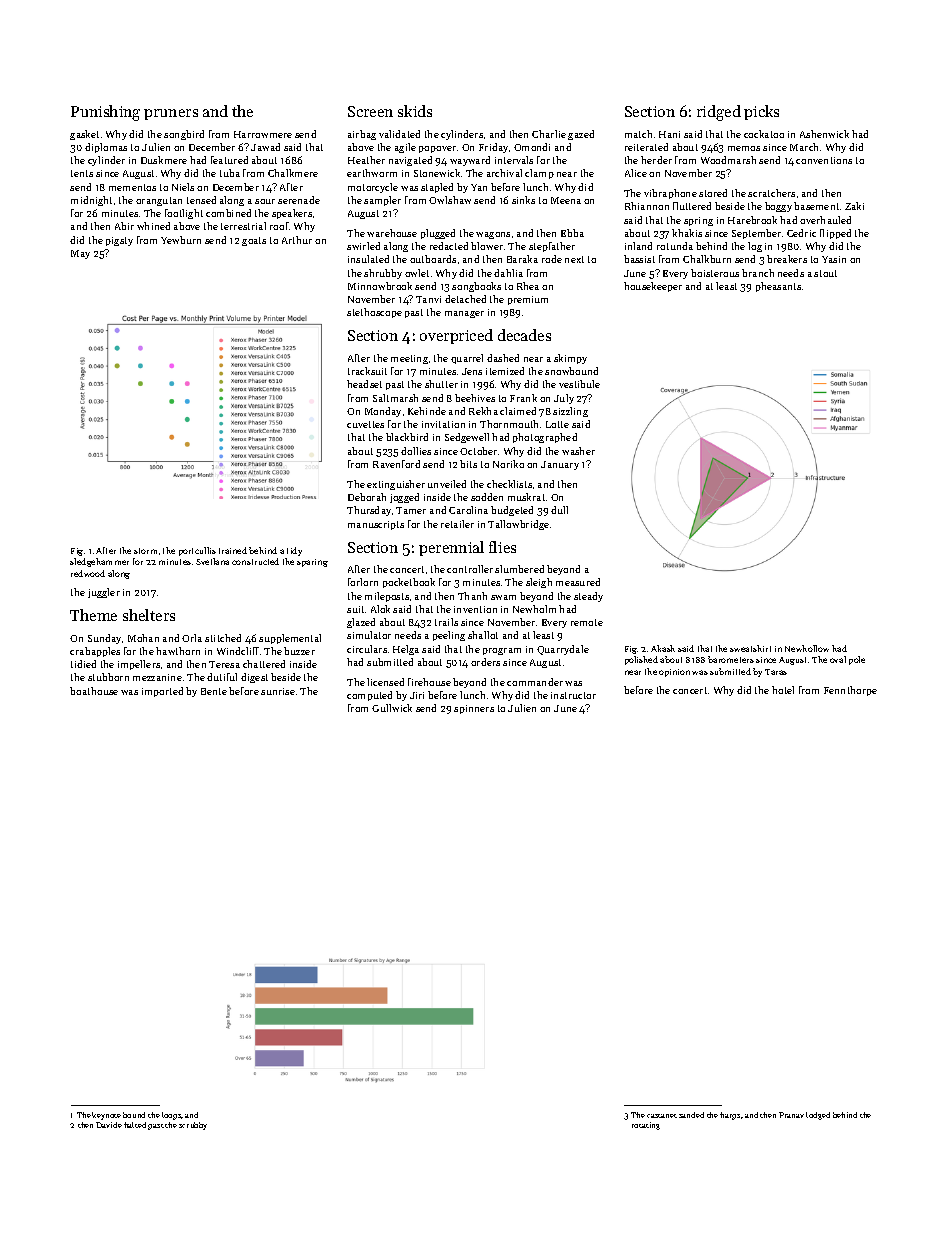 The width and height of the screenshot is (952, 1233). What do you see at coordinates (761, 112) in the screenshot?
I see `picks` at bounding box center [761, 112].
